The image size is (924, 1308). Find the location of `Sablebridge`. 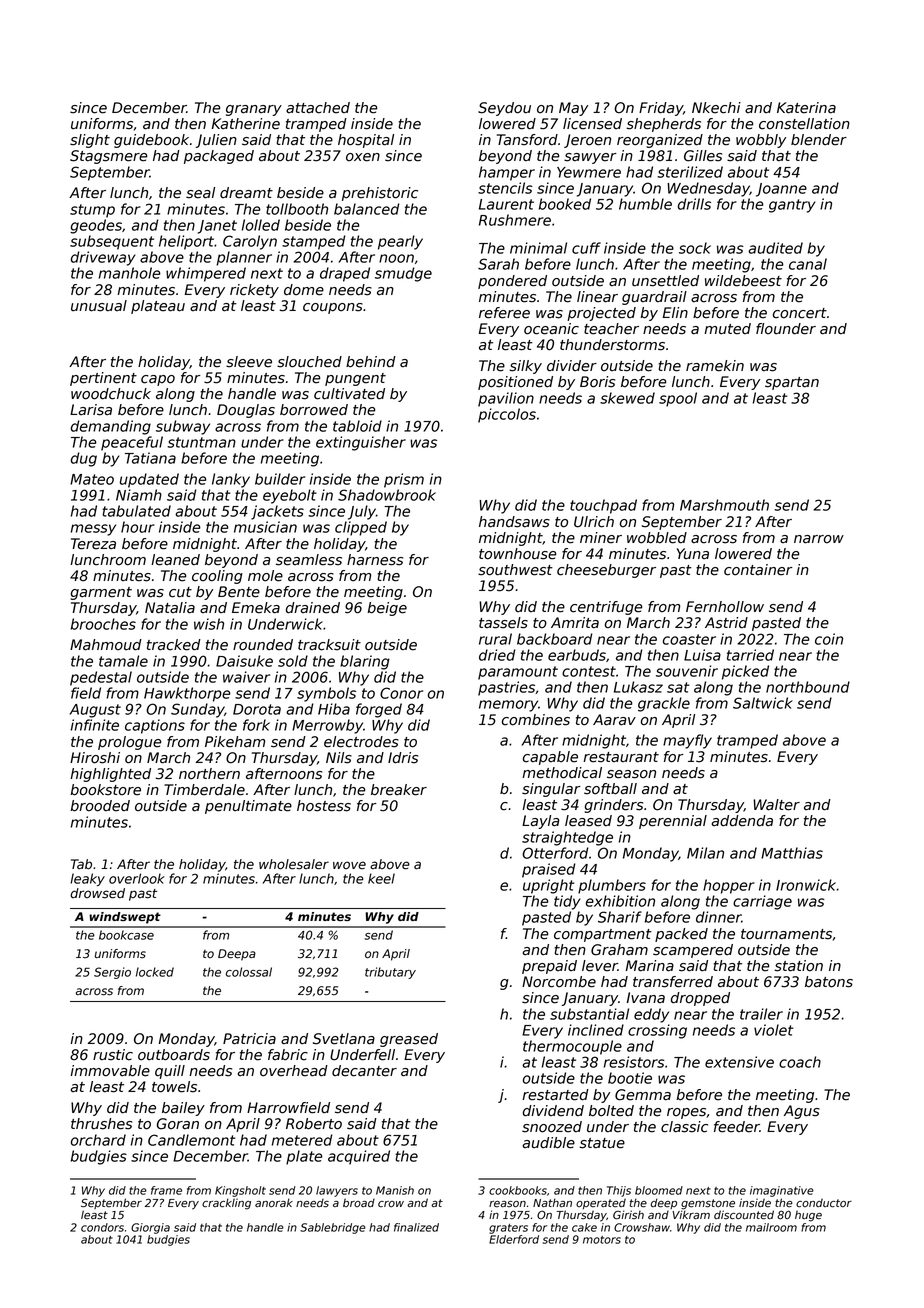

Sablebridge is located at coordinates (333, 1228).
